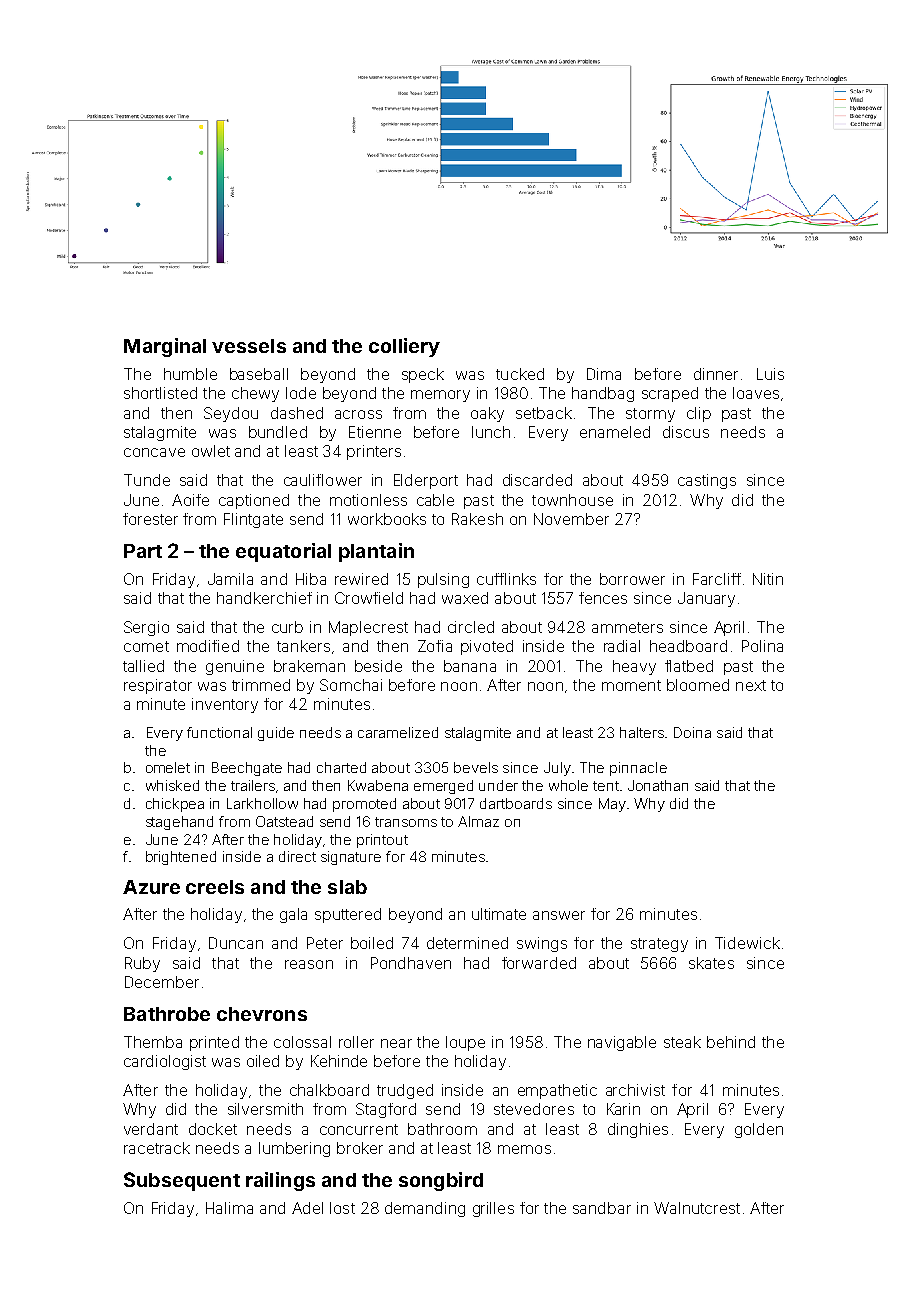 The height and width of the screenshot is (1316, 908). What do you see at coordinates (615, 432) in the screenshot?
I see `enameled` at bounding box center [615, 432].
